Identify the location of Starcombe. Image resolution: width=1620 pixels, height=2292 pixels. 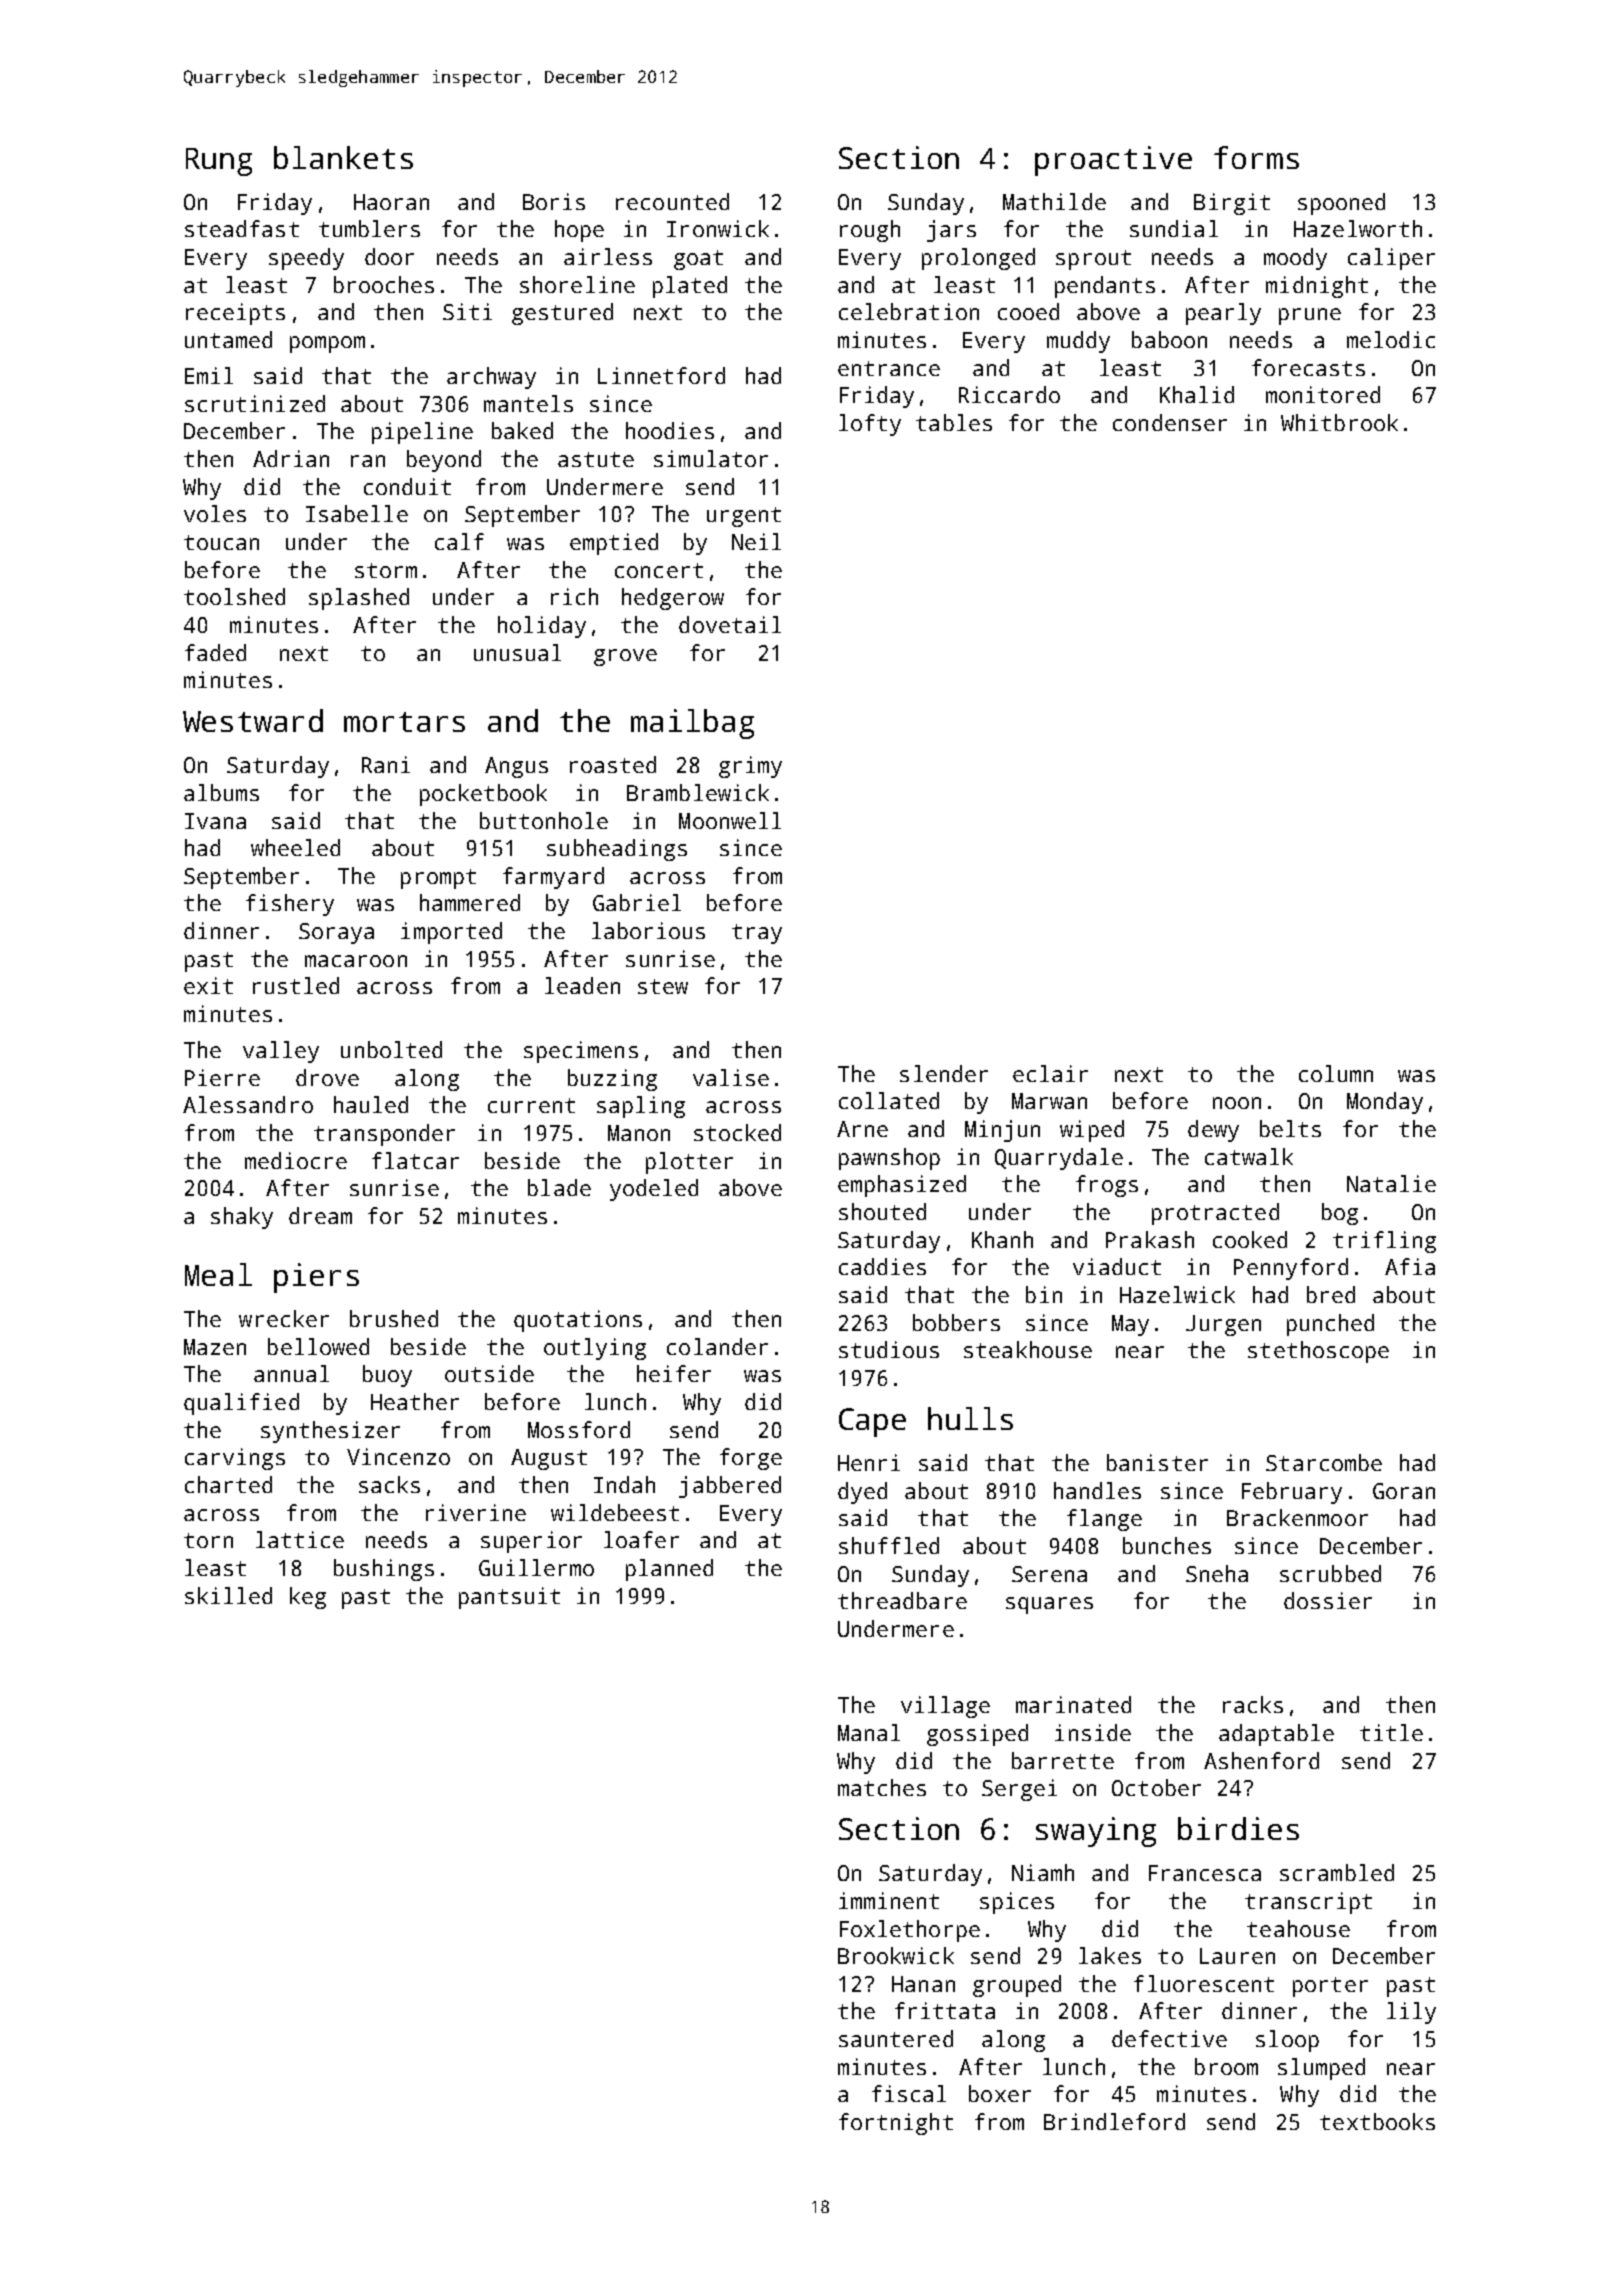
(1324, 1462).
